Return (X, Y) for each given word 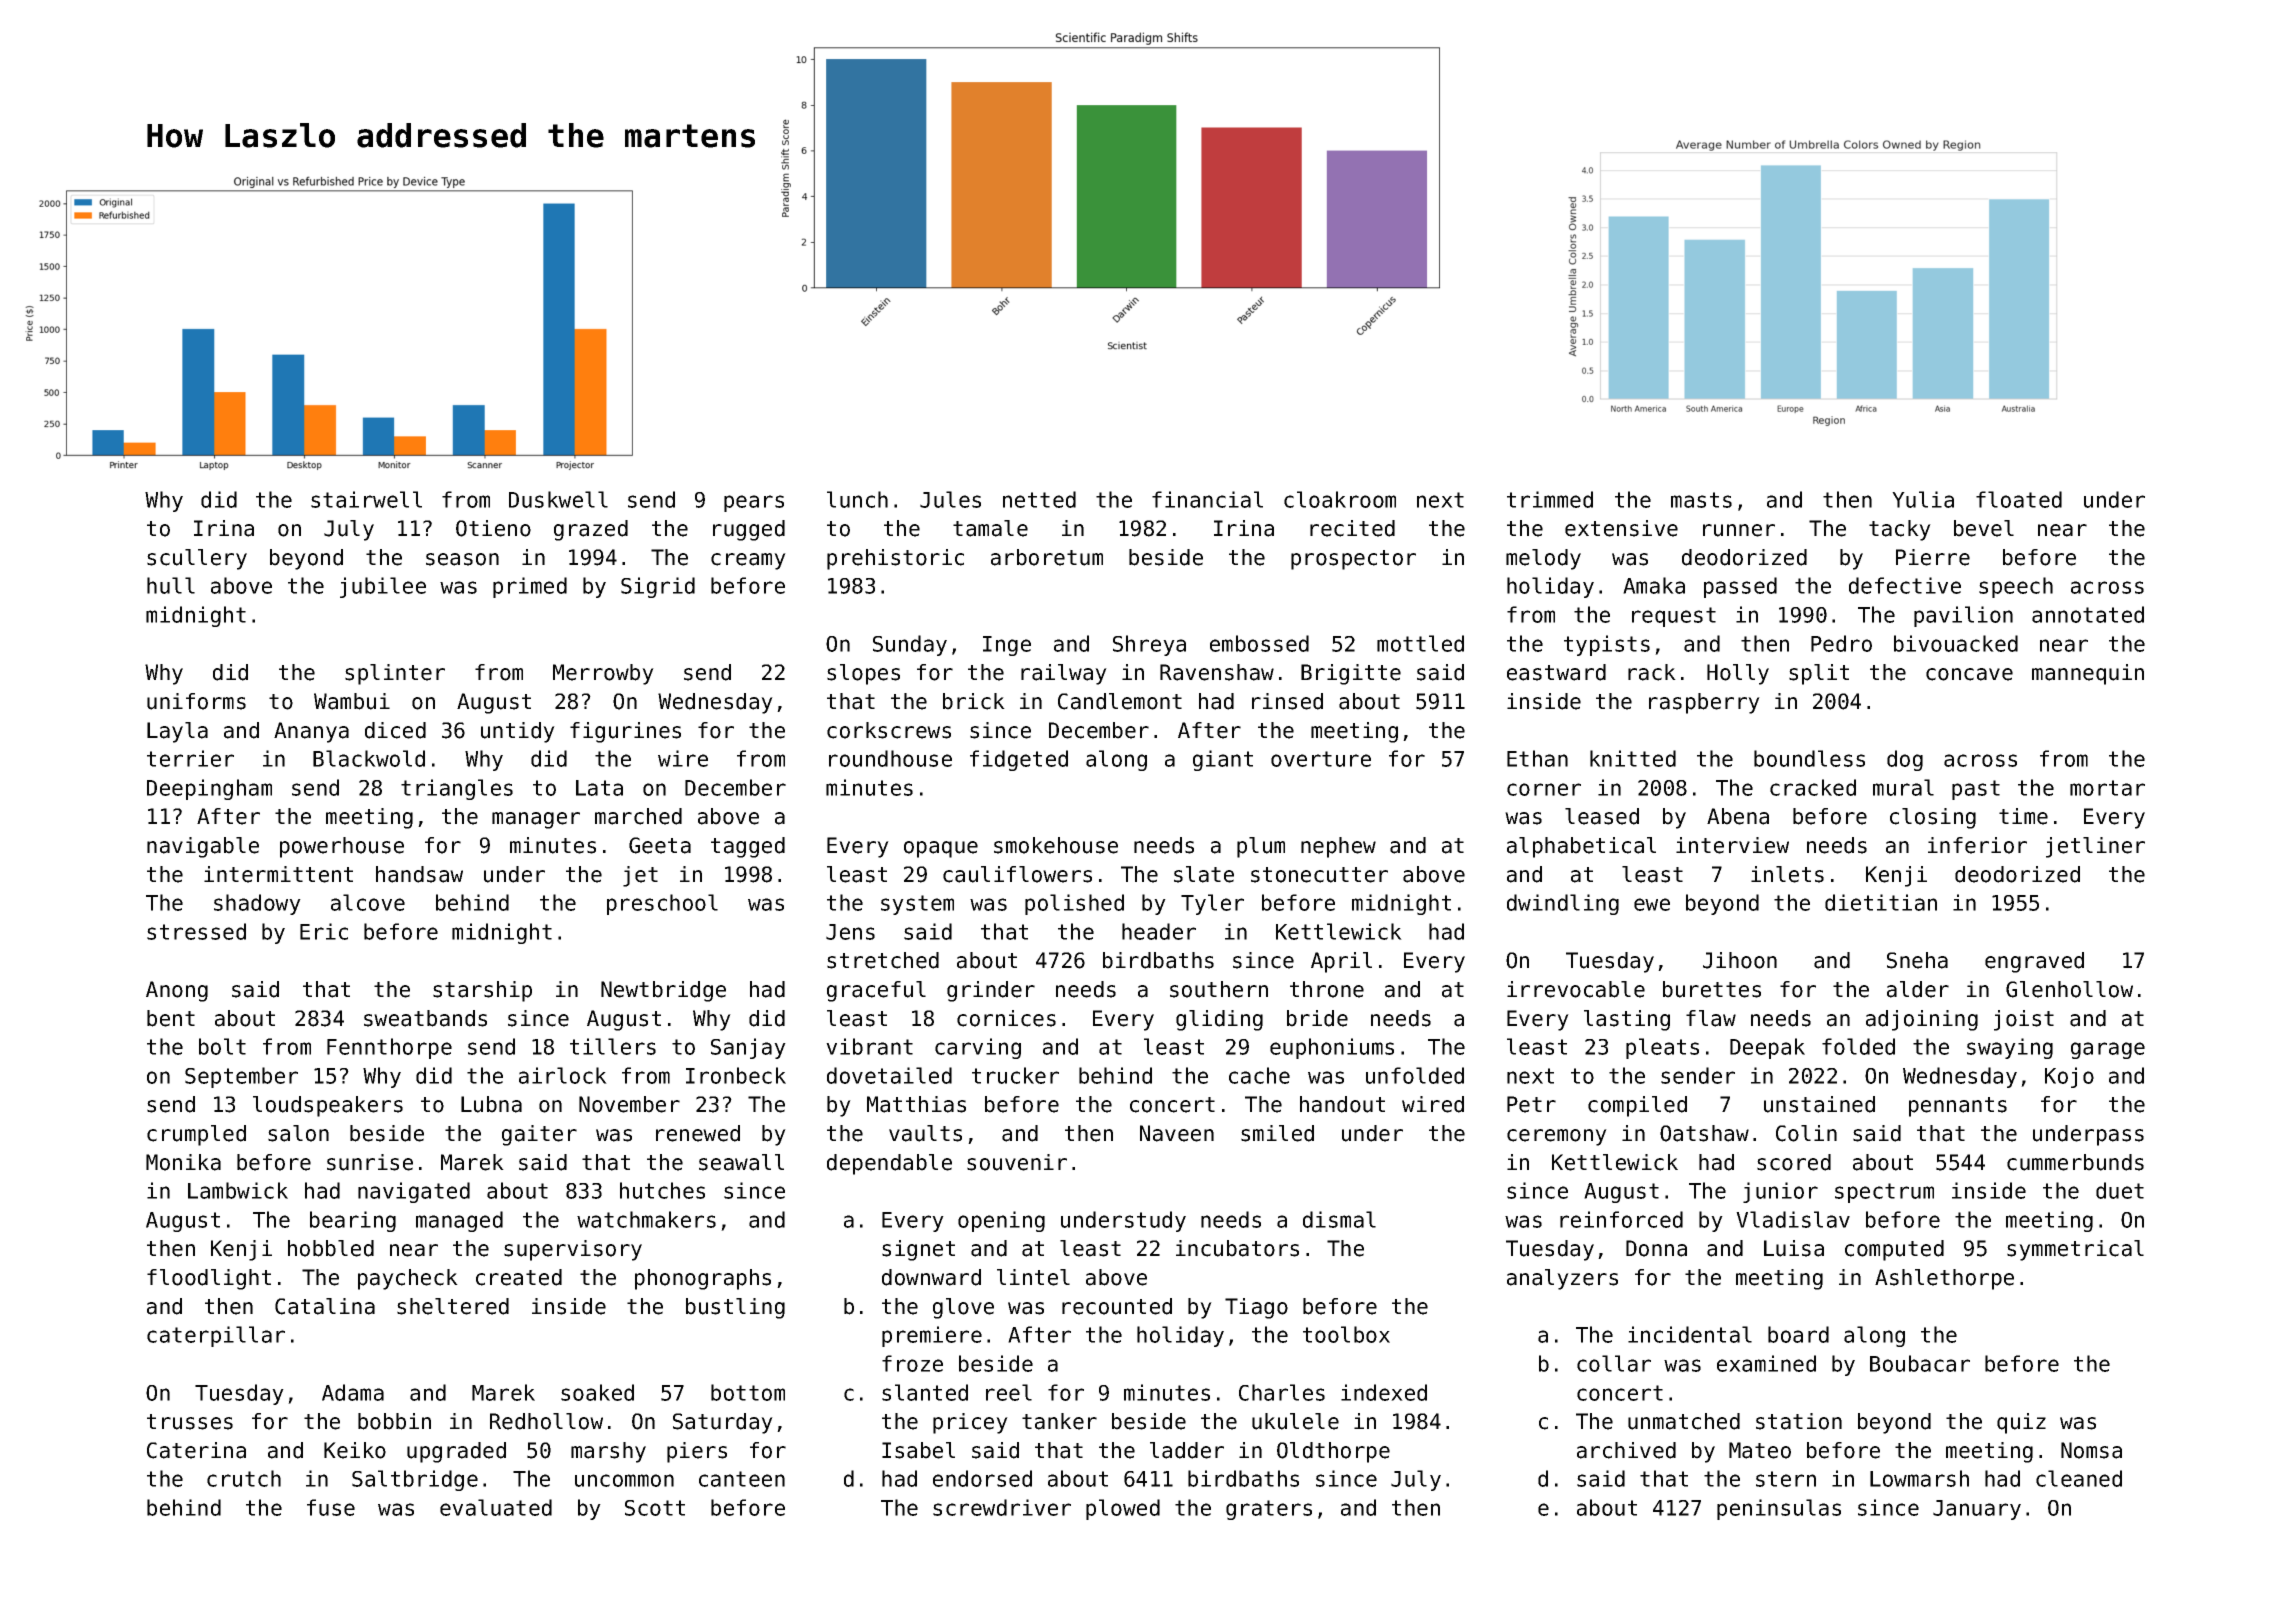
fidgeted (1019, 760)
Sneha (1917, 960)
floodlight (209, 1279)
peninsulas (1779, 1509)
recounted (1117, 1306)
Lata (599, 788)
